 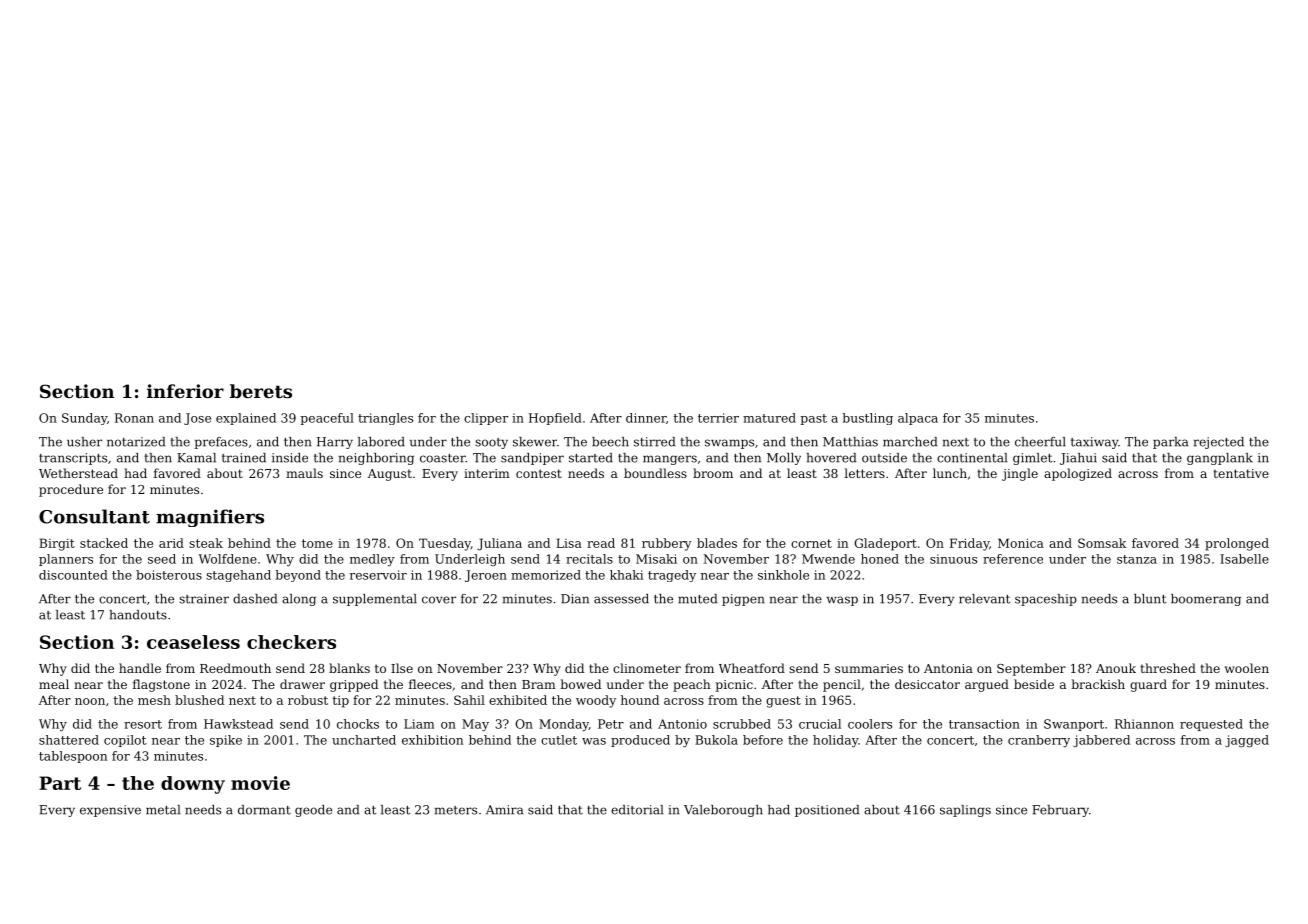 I want to click on expensive, so click(x=110, y=811).
